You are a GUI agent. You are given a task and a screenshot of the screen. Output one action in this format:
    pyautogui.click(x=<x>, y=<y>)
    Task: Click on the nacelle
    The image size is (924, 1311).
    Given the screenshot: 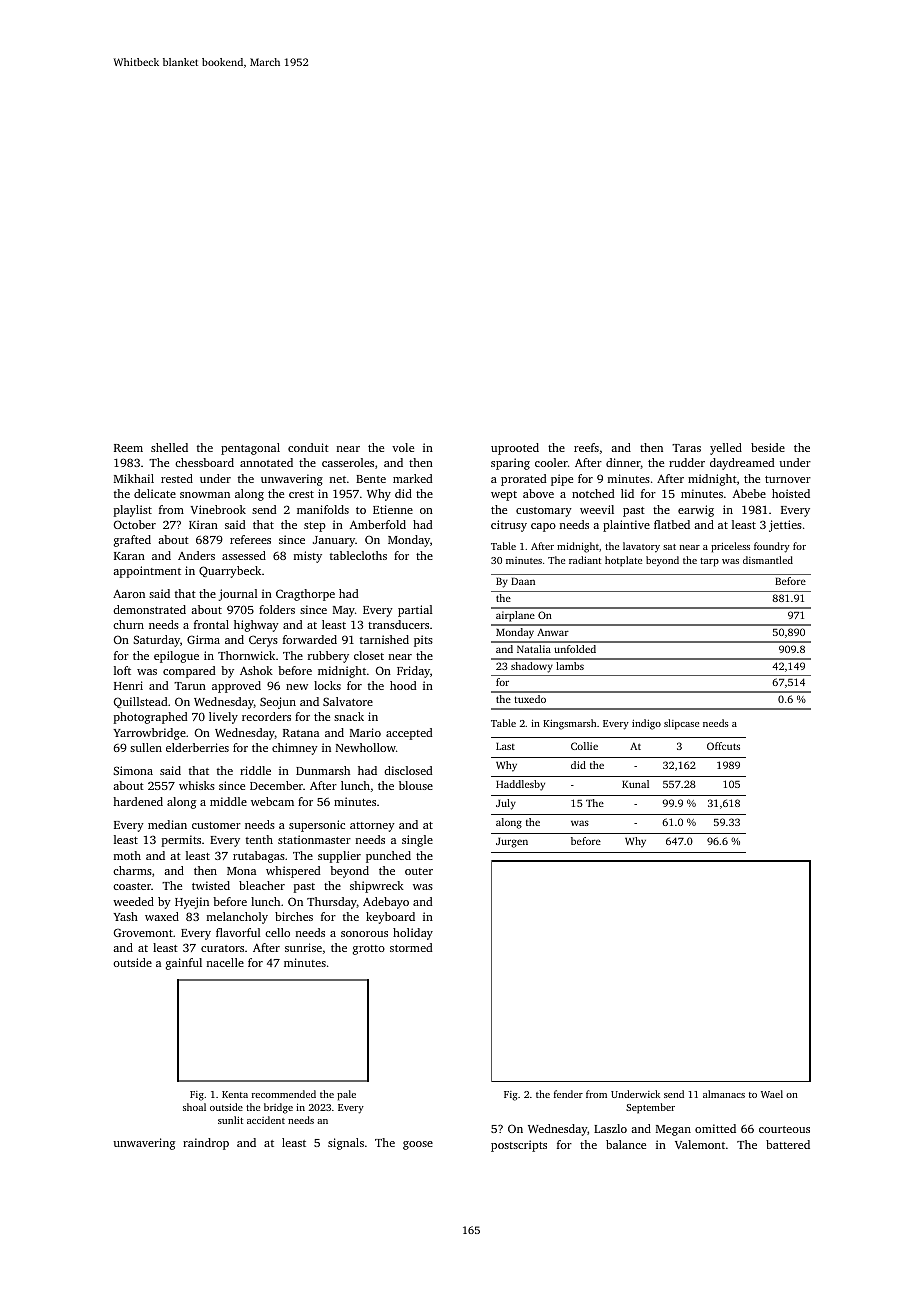 What is the action you would take?
    pyautogui.click(x=225, y=962)
